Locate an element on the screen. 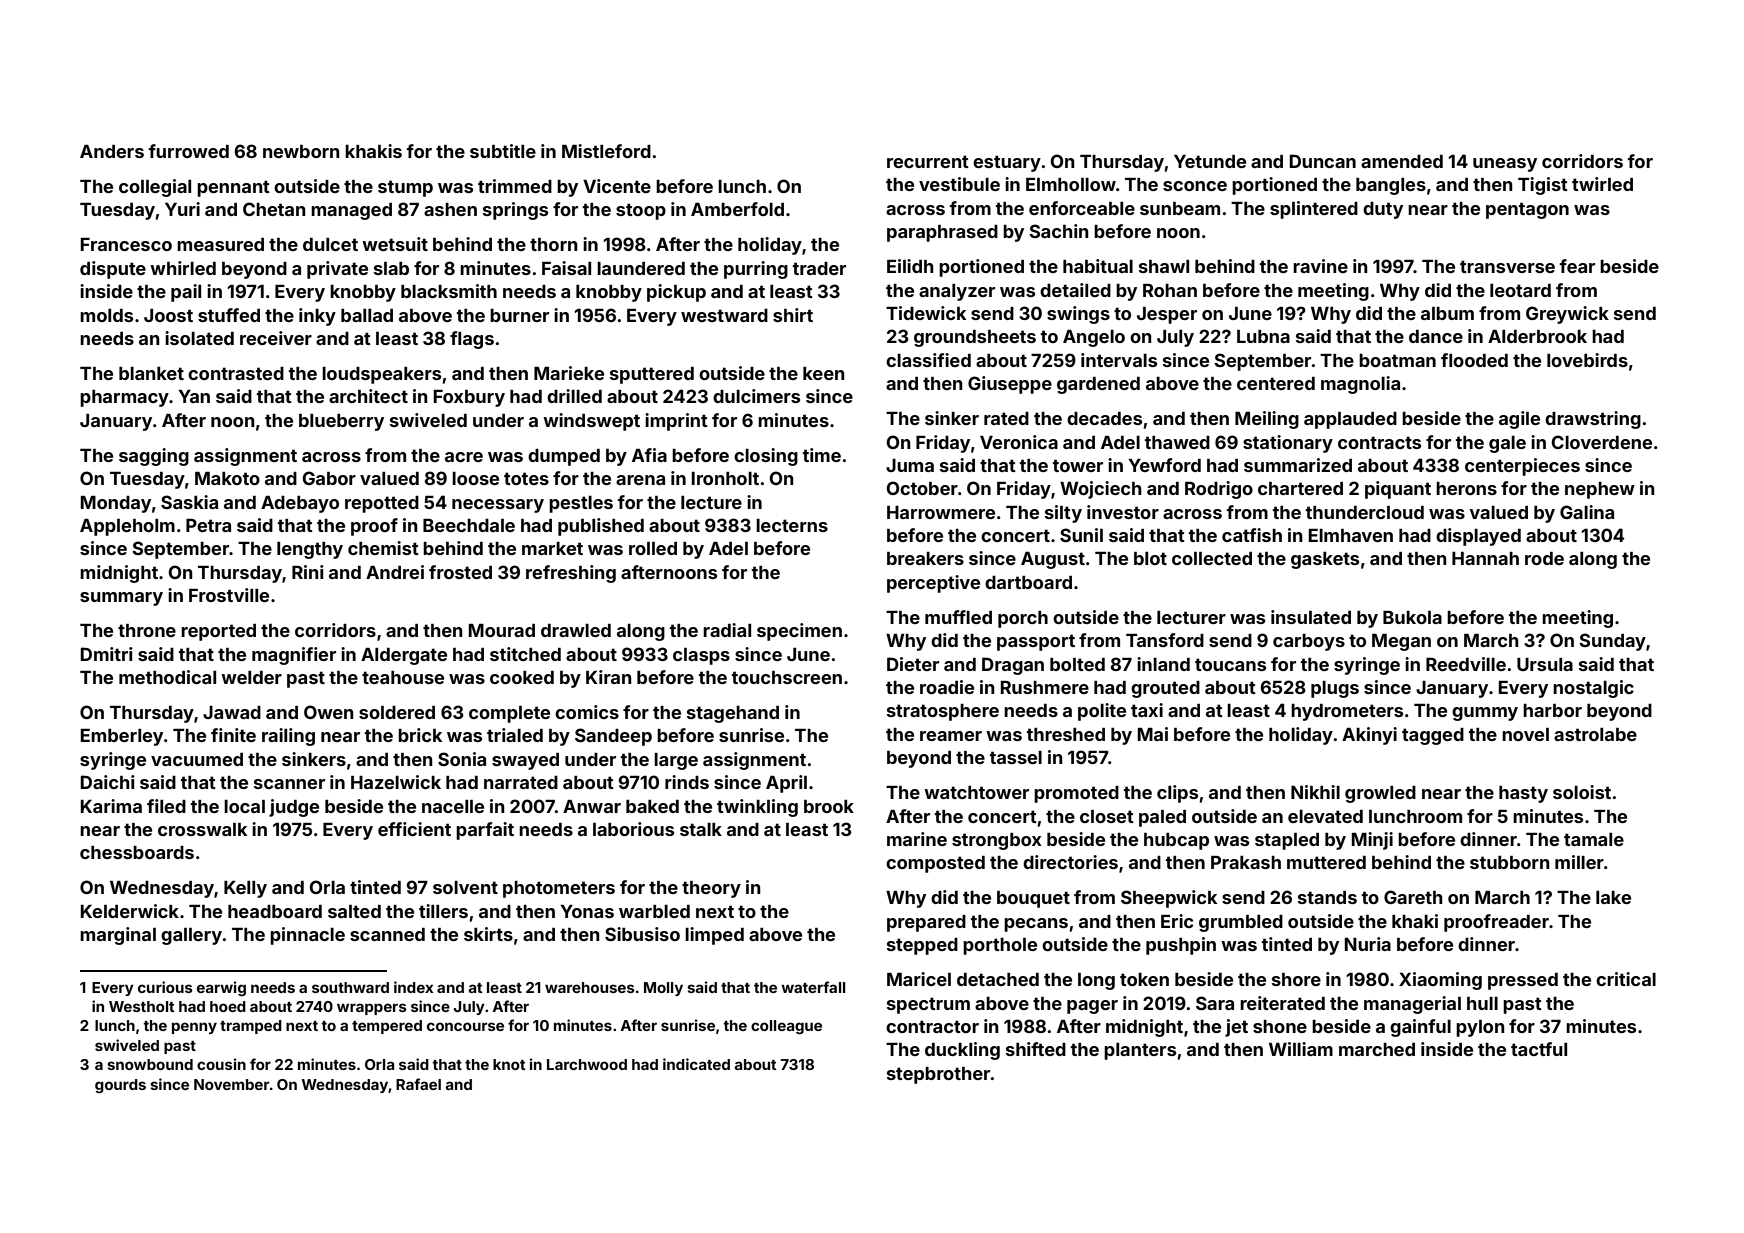  Anders is located at coordinates (112, 151).
